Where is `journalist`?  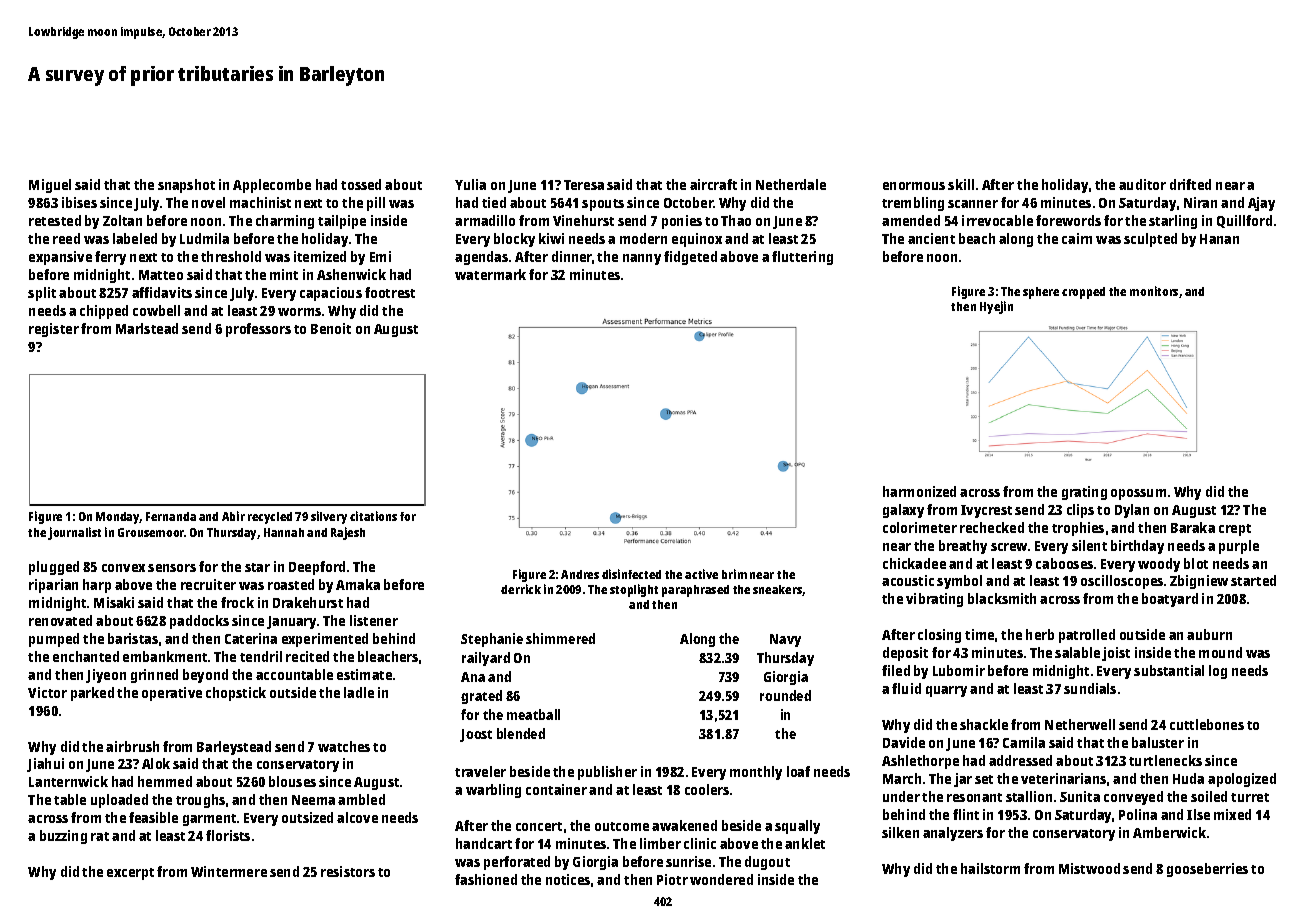 journalist is located at coordinates (74, 533).
